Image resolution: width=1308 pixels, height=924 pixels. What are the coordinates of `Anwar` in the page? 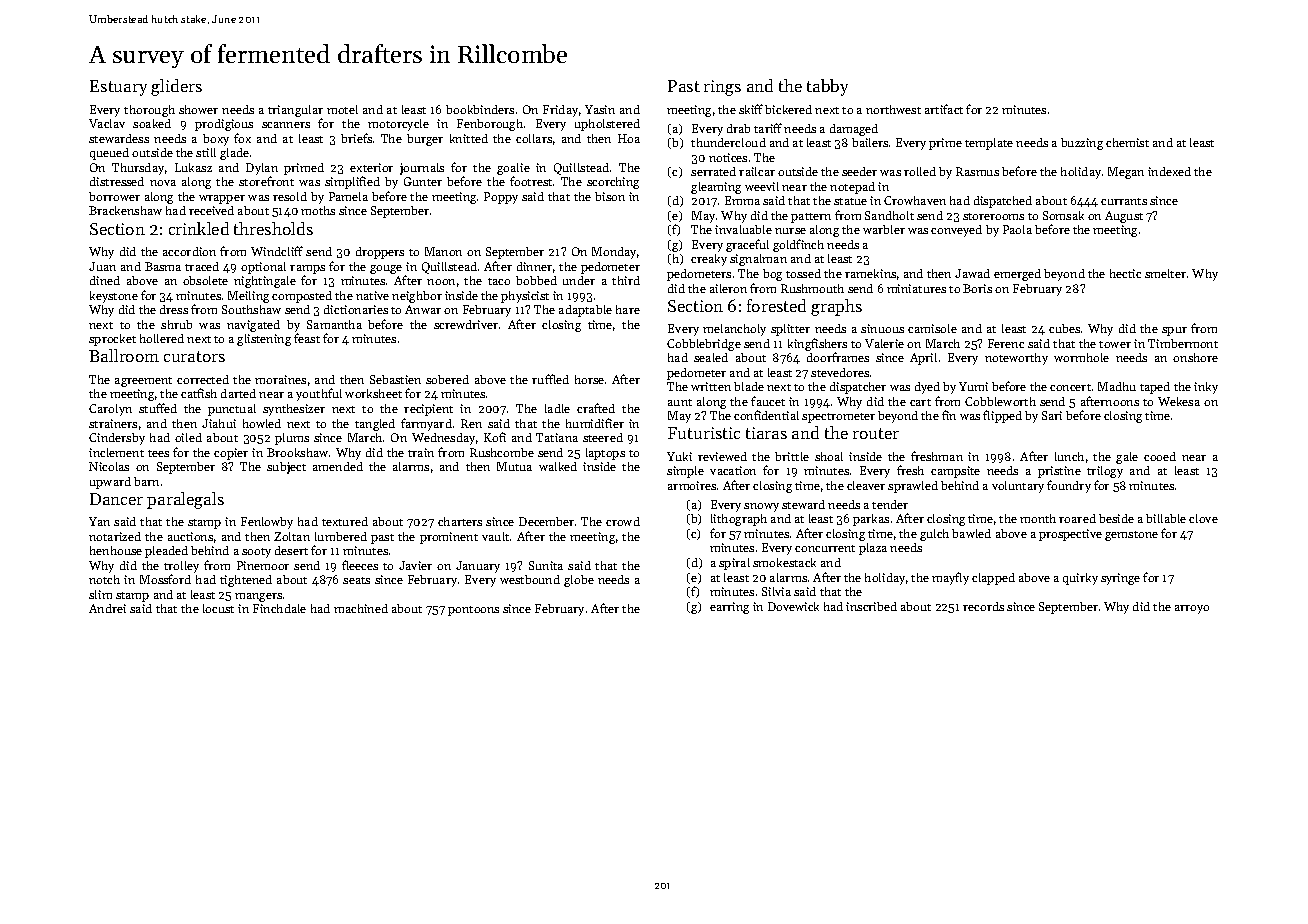 It's located at (423, 309).
